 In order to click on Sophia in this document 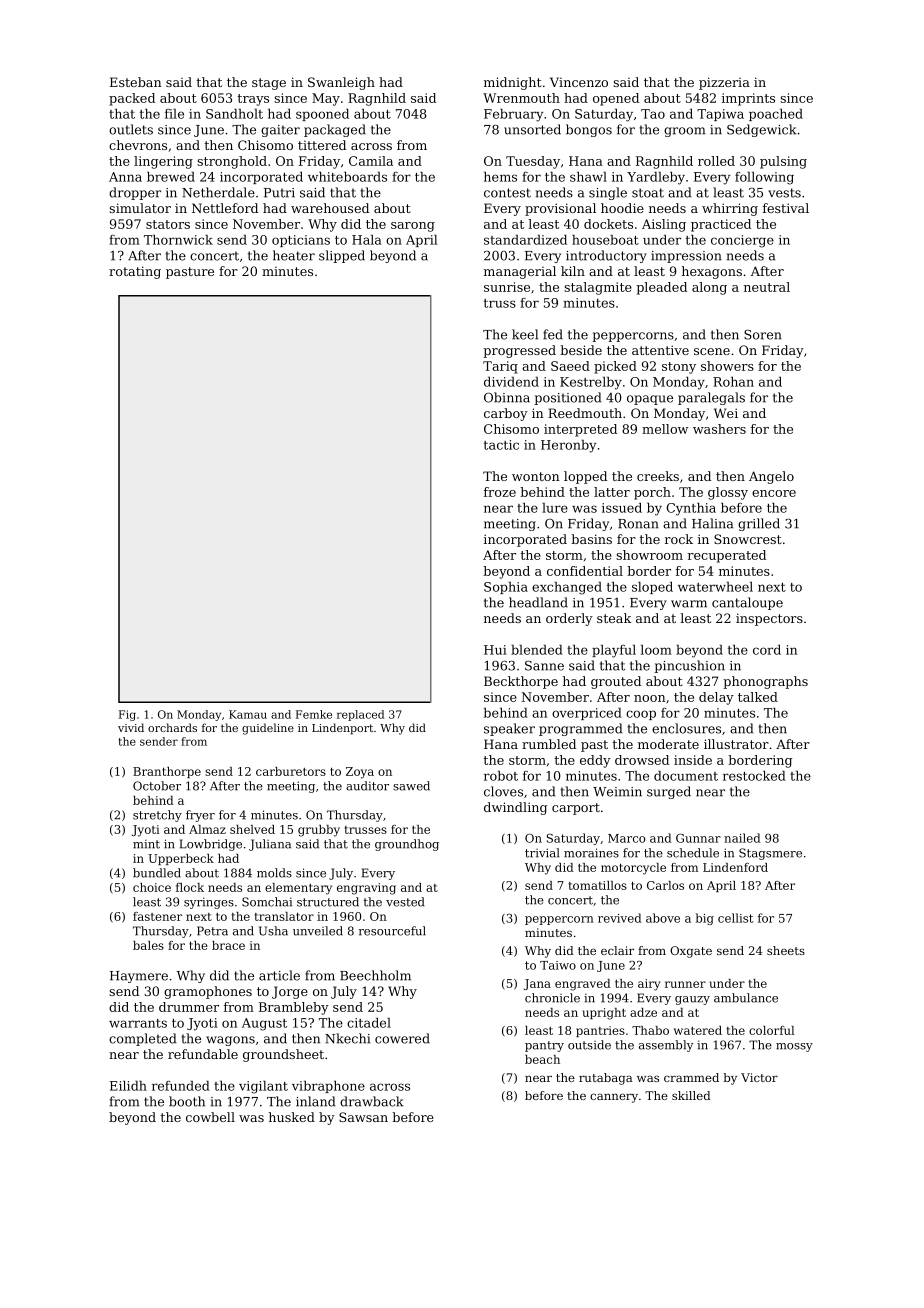, I will do `click(506, 588)`.
